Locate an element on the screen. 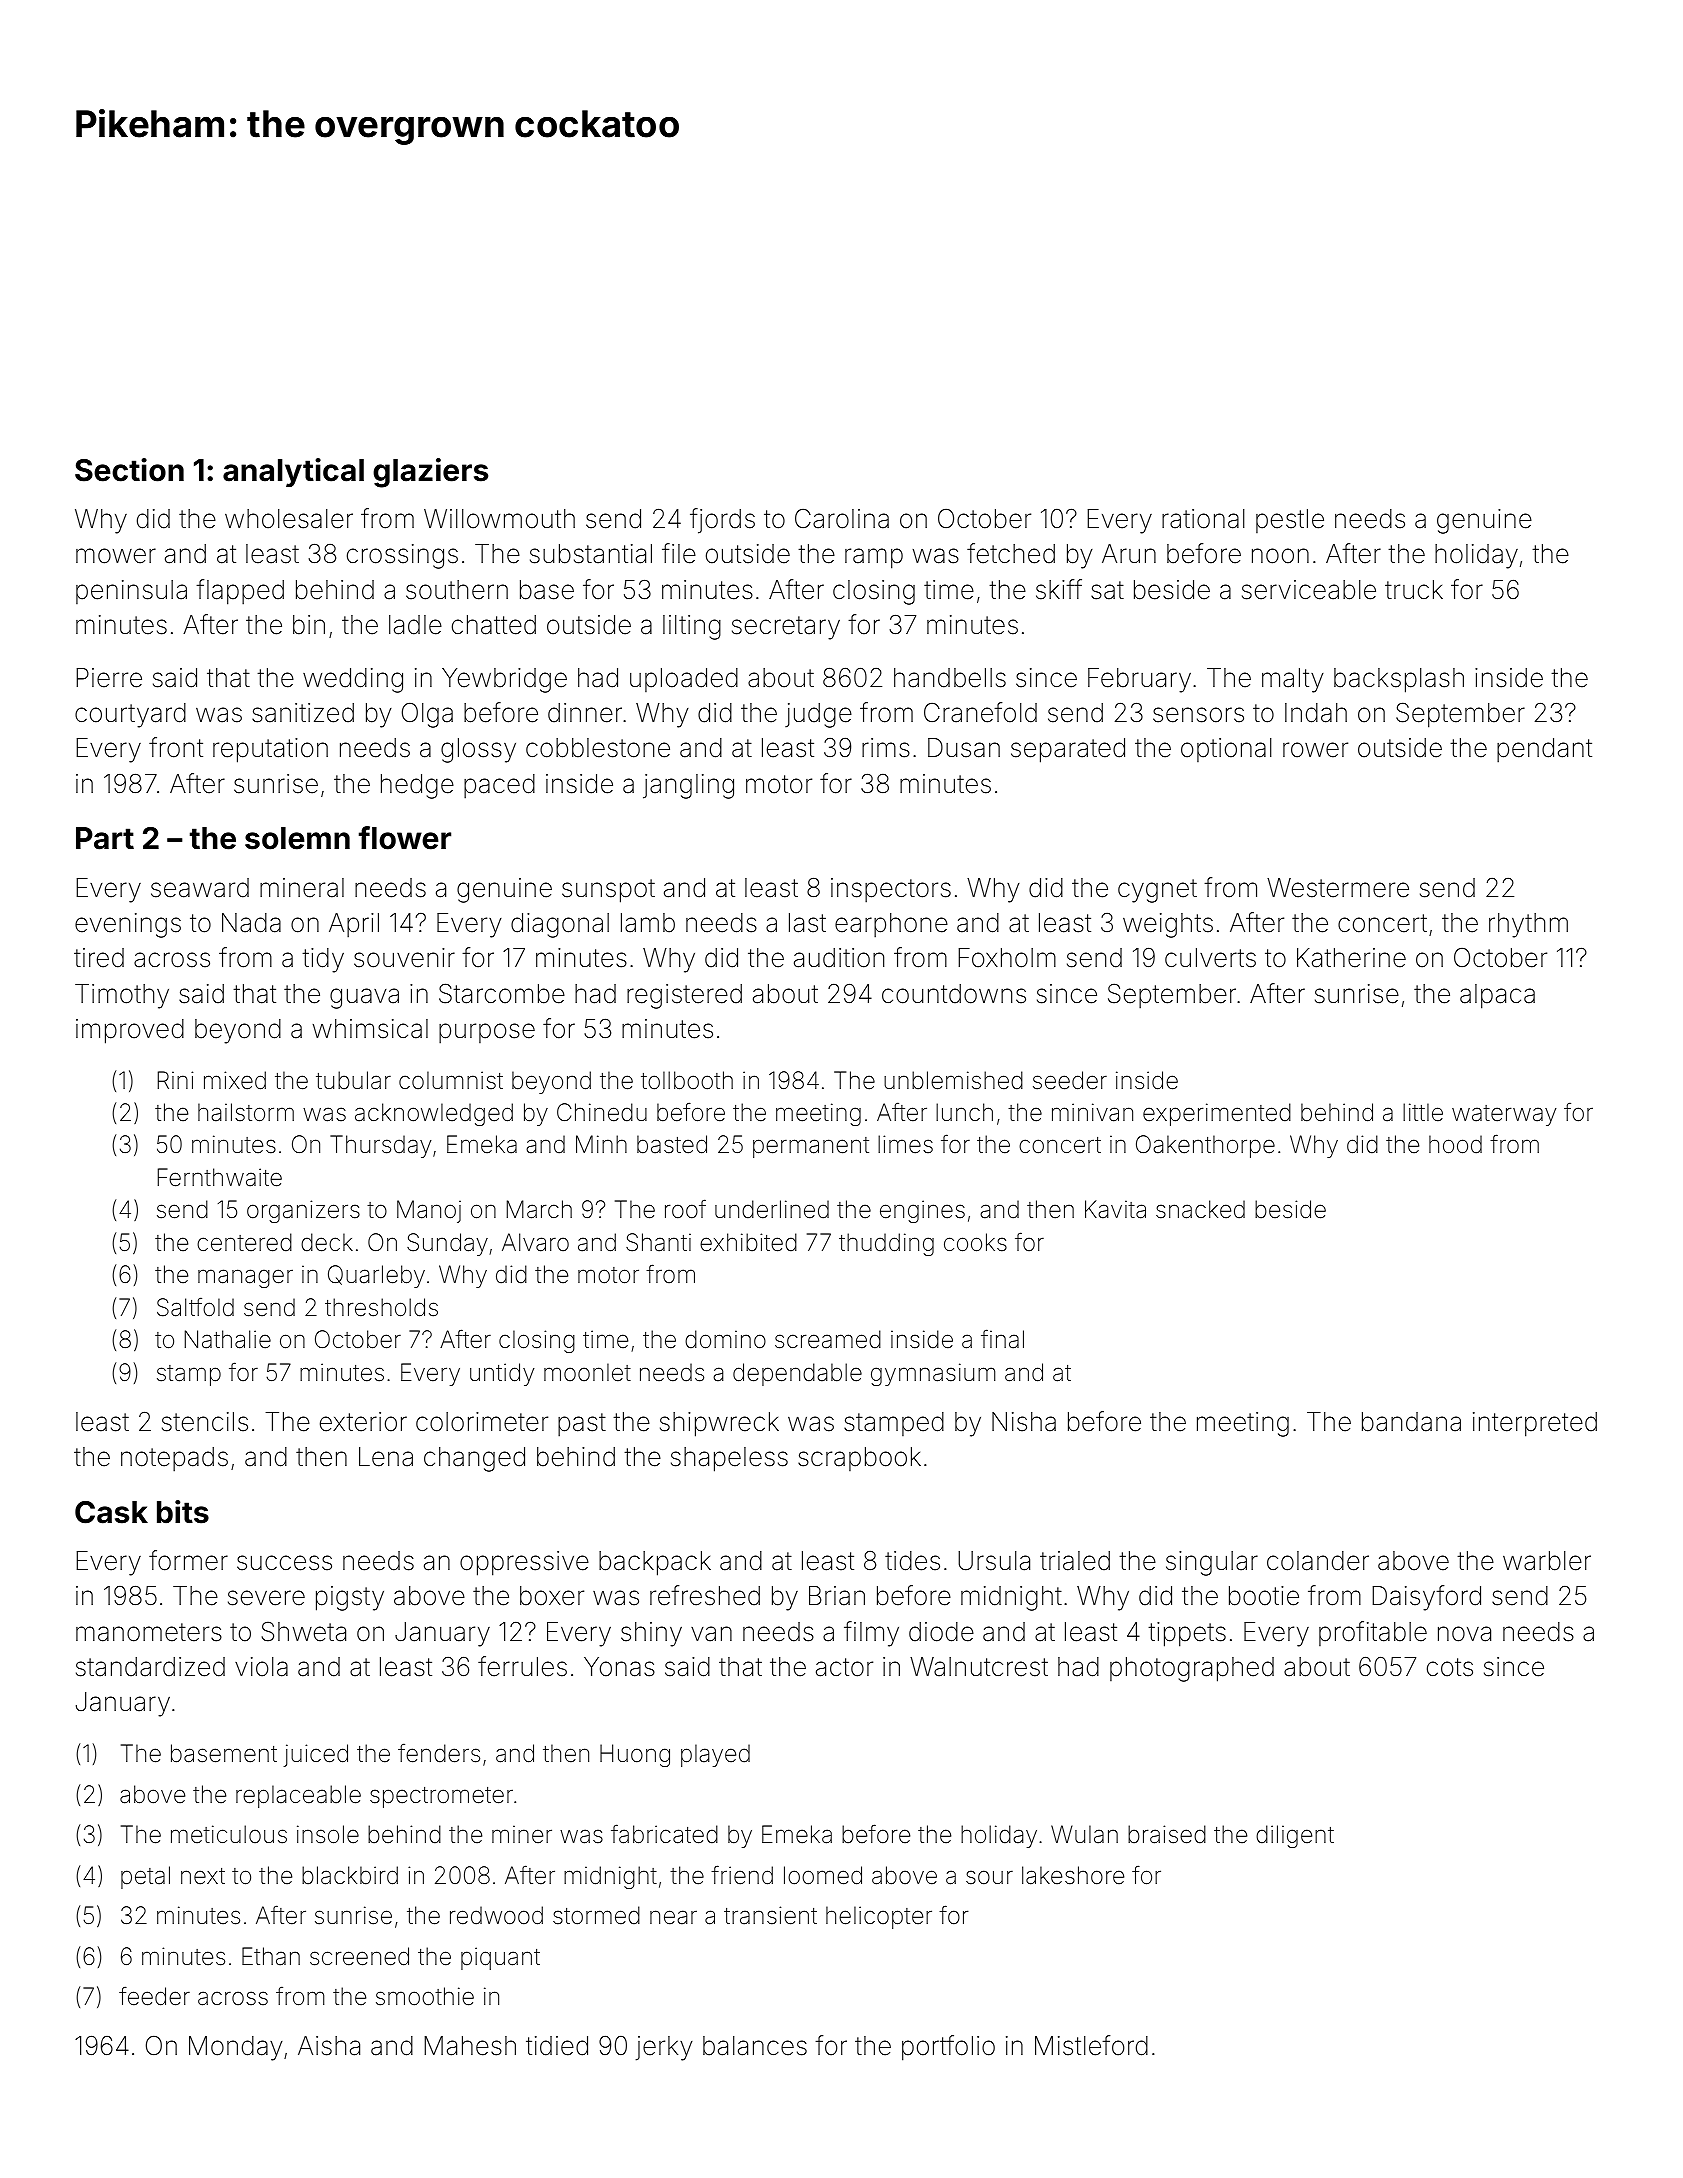 Image resolution: width=1683 pixels, height=2178 pixels. analytical is located at coordinates (293, 472).
